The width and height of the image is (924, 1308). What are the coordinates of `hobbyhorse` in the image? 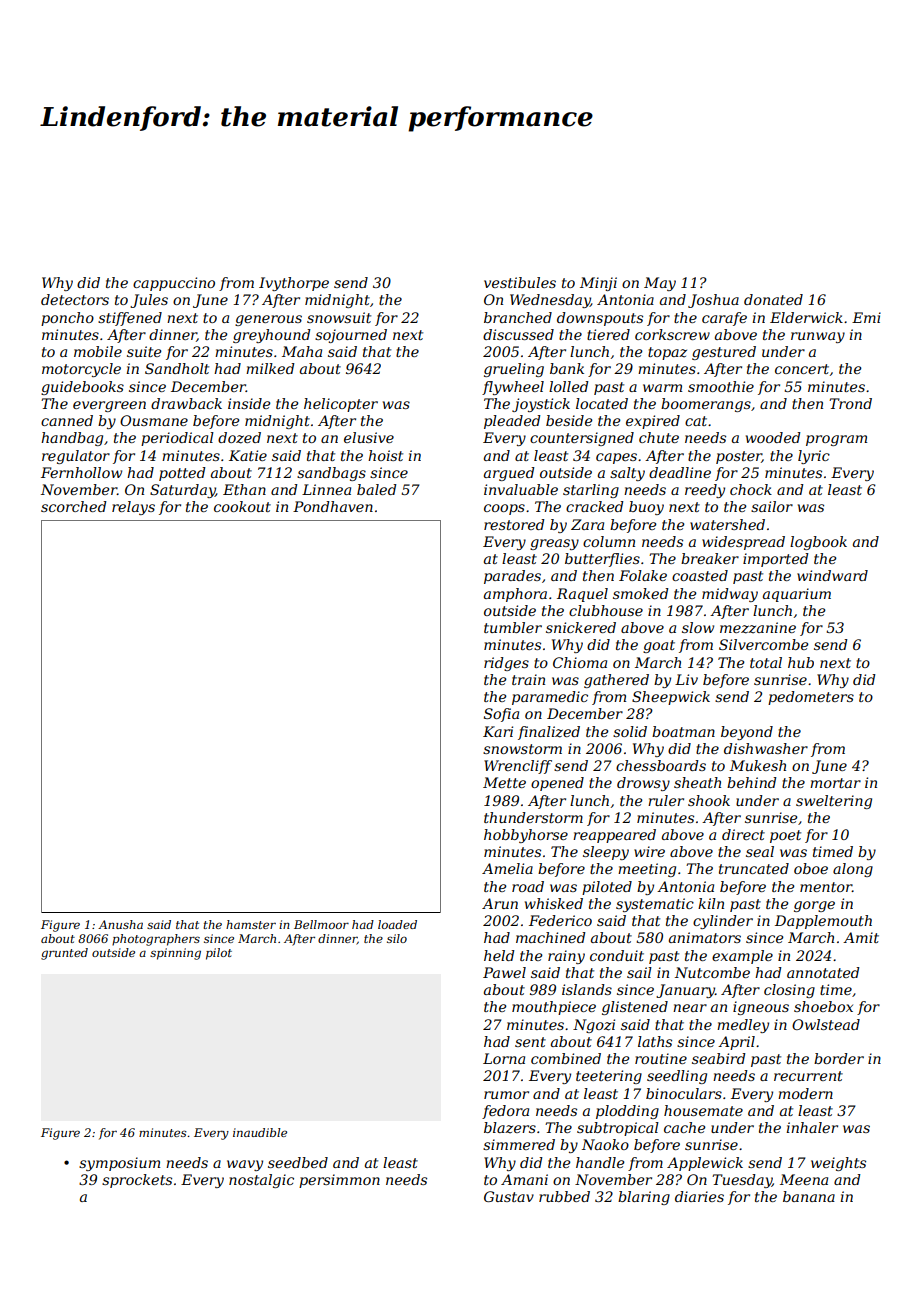 It's located at (526, 836).
